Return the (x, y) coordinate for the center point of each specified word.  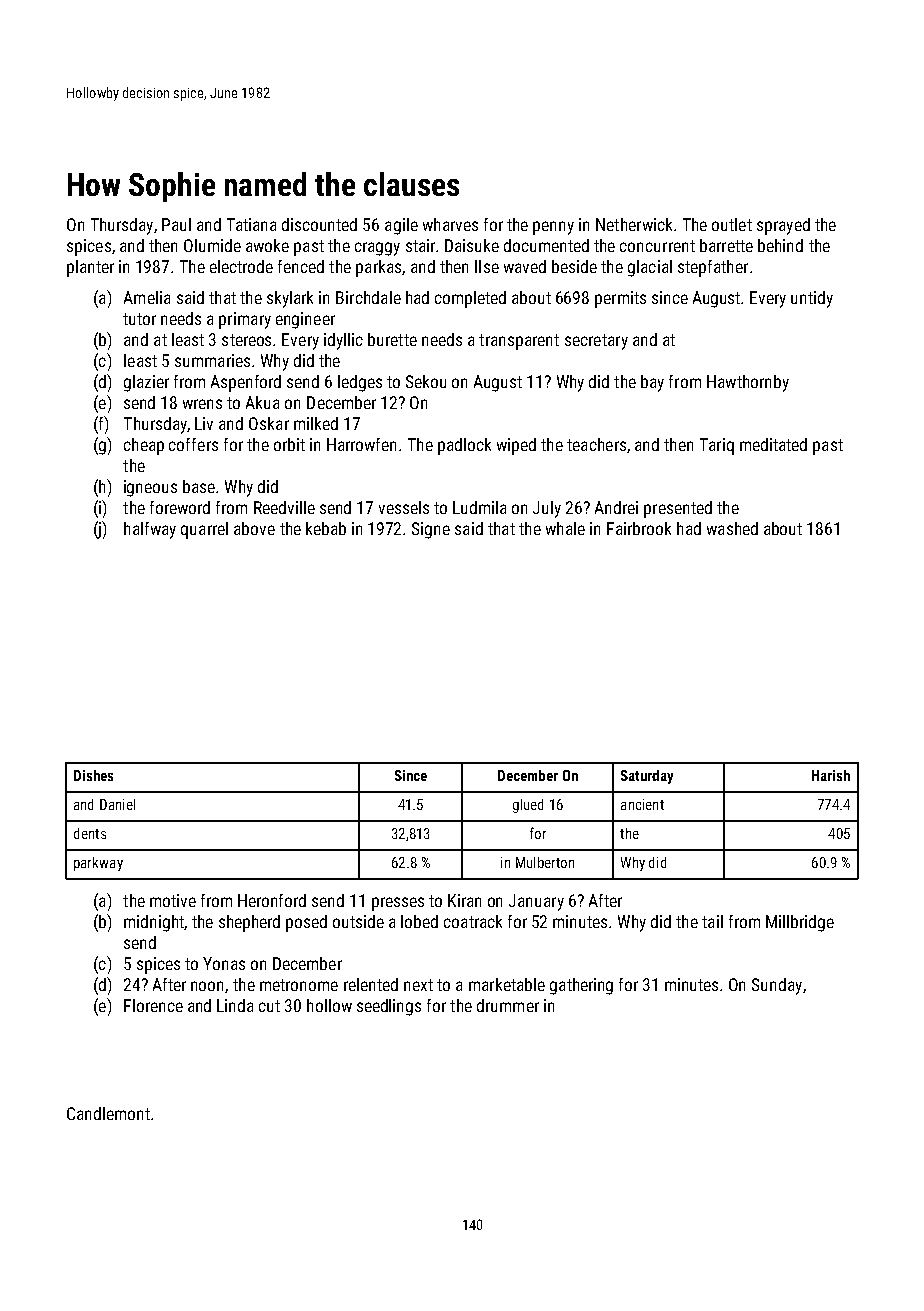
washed (732, 528)
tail (712, 921)
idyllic (343, 341)
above (254, 528)
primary (245, 320)
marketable (507, 984)
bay (652, 383)
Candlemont (108, 1113)
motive (173, 900)
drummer (508, 1005)
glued (528, 806)
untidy (812, 299)
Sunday (777, 986)
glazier (146, 383)
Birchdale (368, 297)
